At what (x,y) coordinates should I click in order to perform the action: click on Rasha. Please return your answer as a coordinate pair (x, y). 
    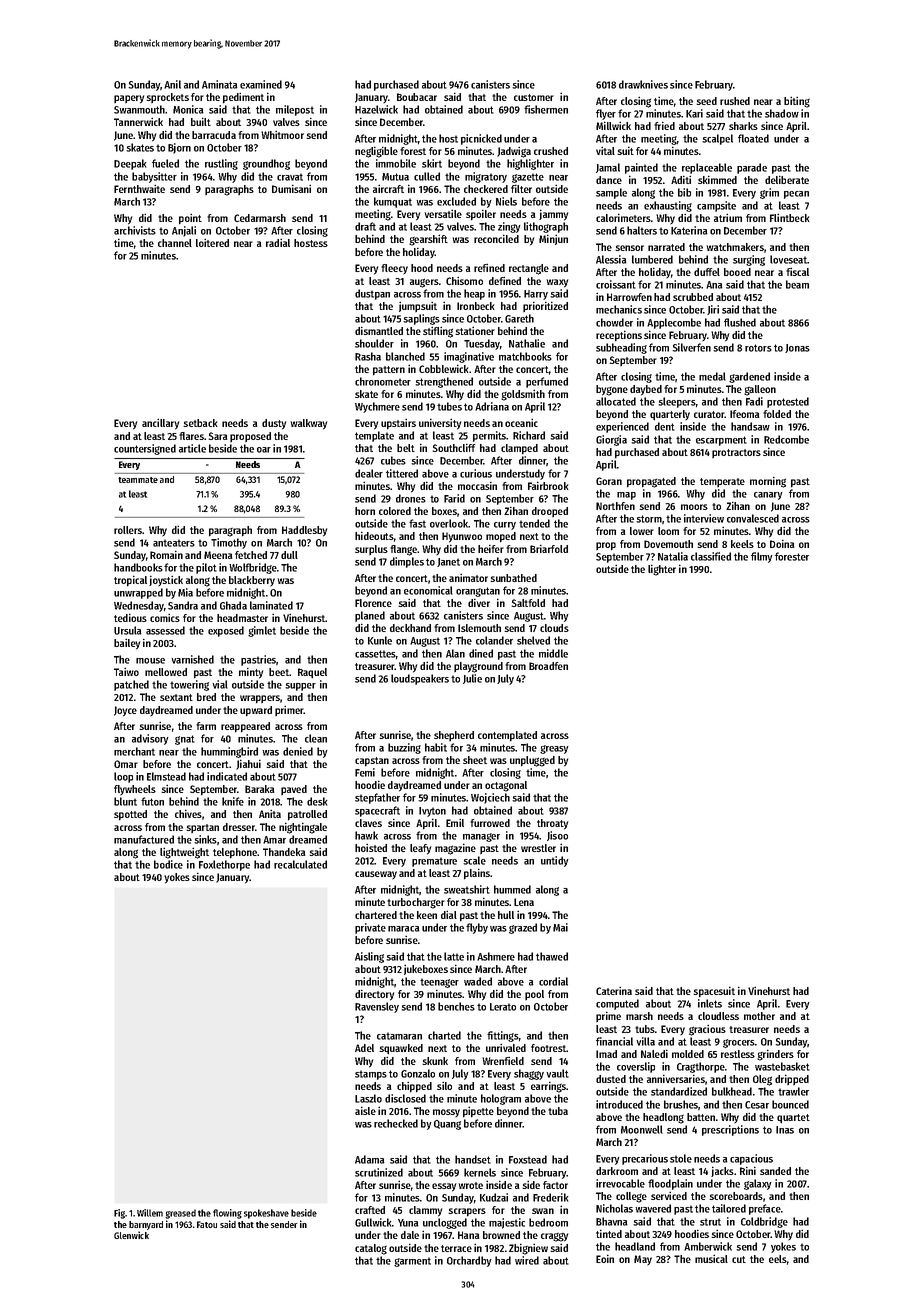
    Looking at the image, I should click on (368, 356).
